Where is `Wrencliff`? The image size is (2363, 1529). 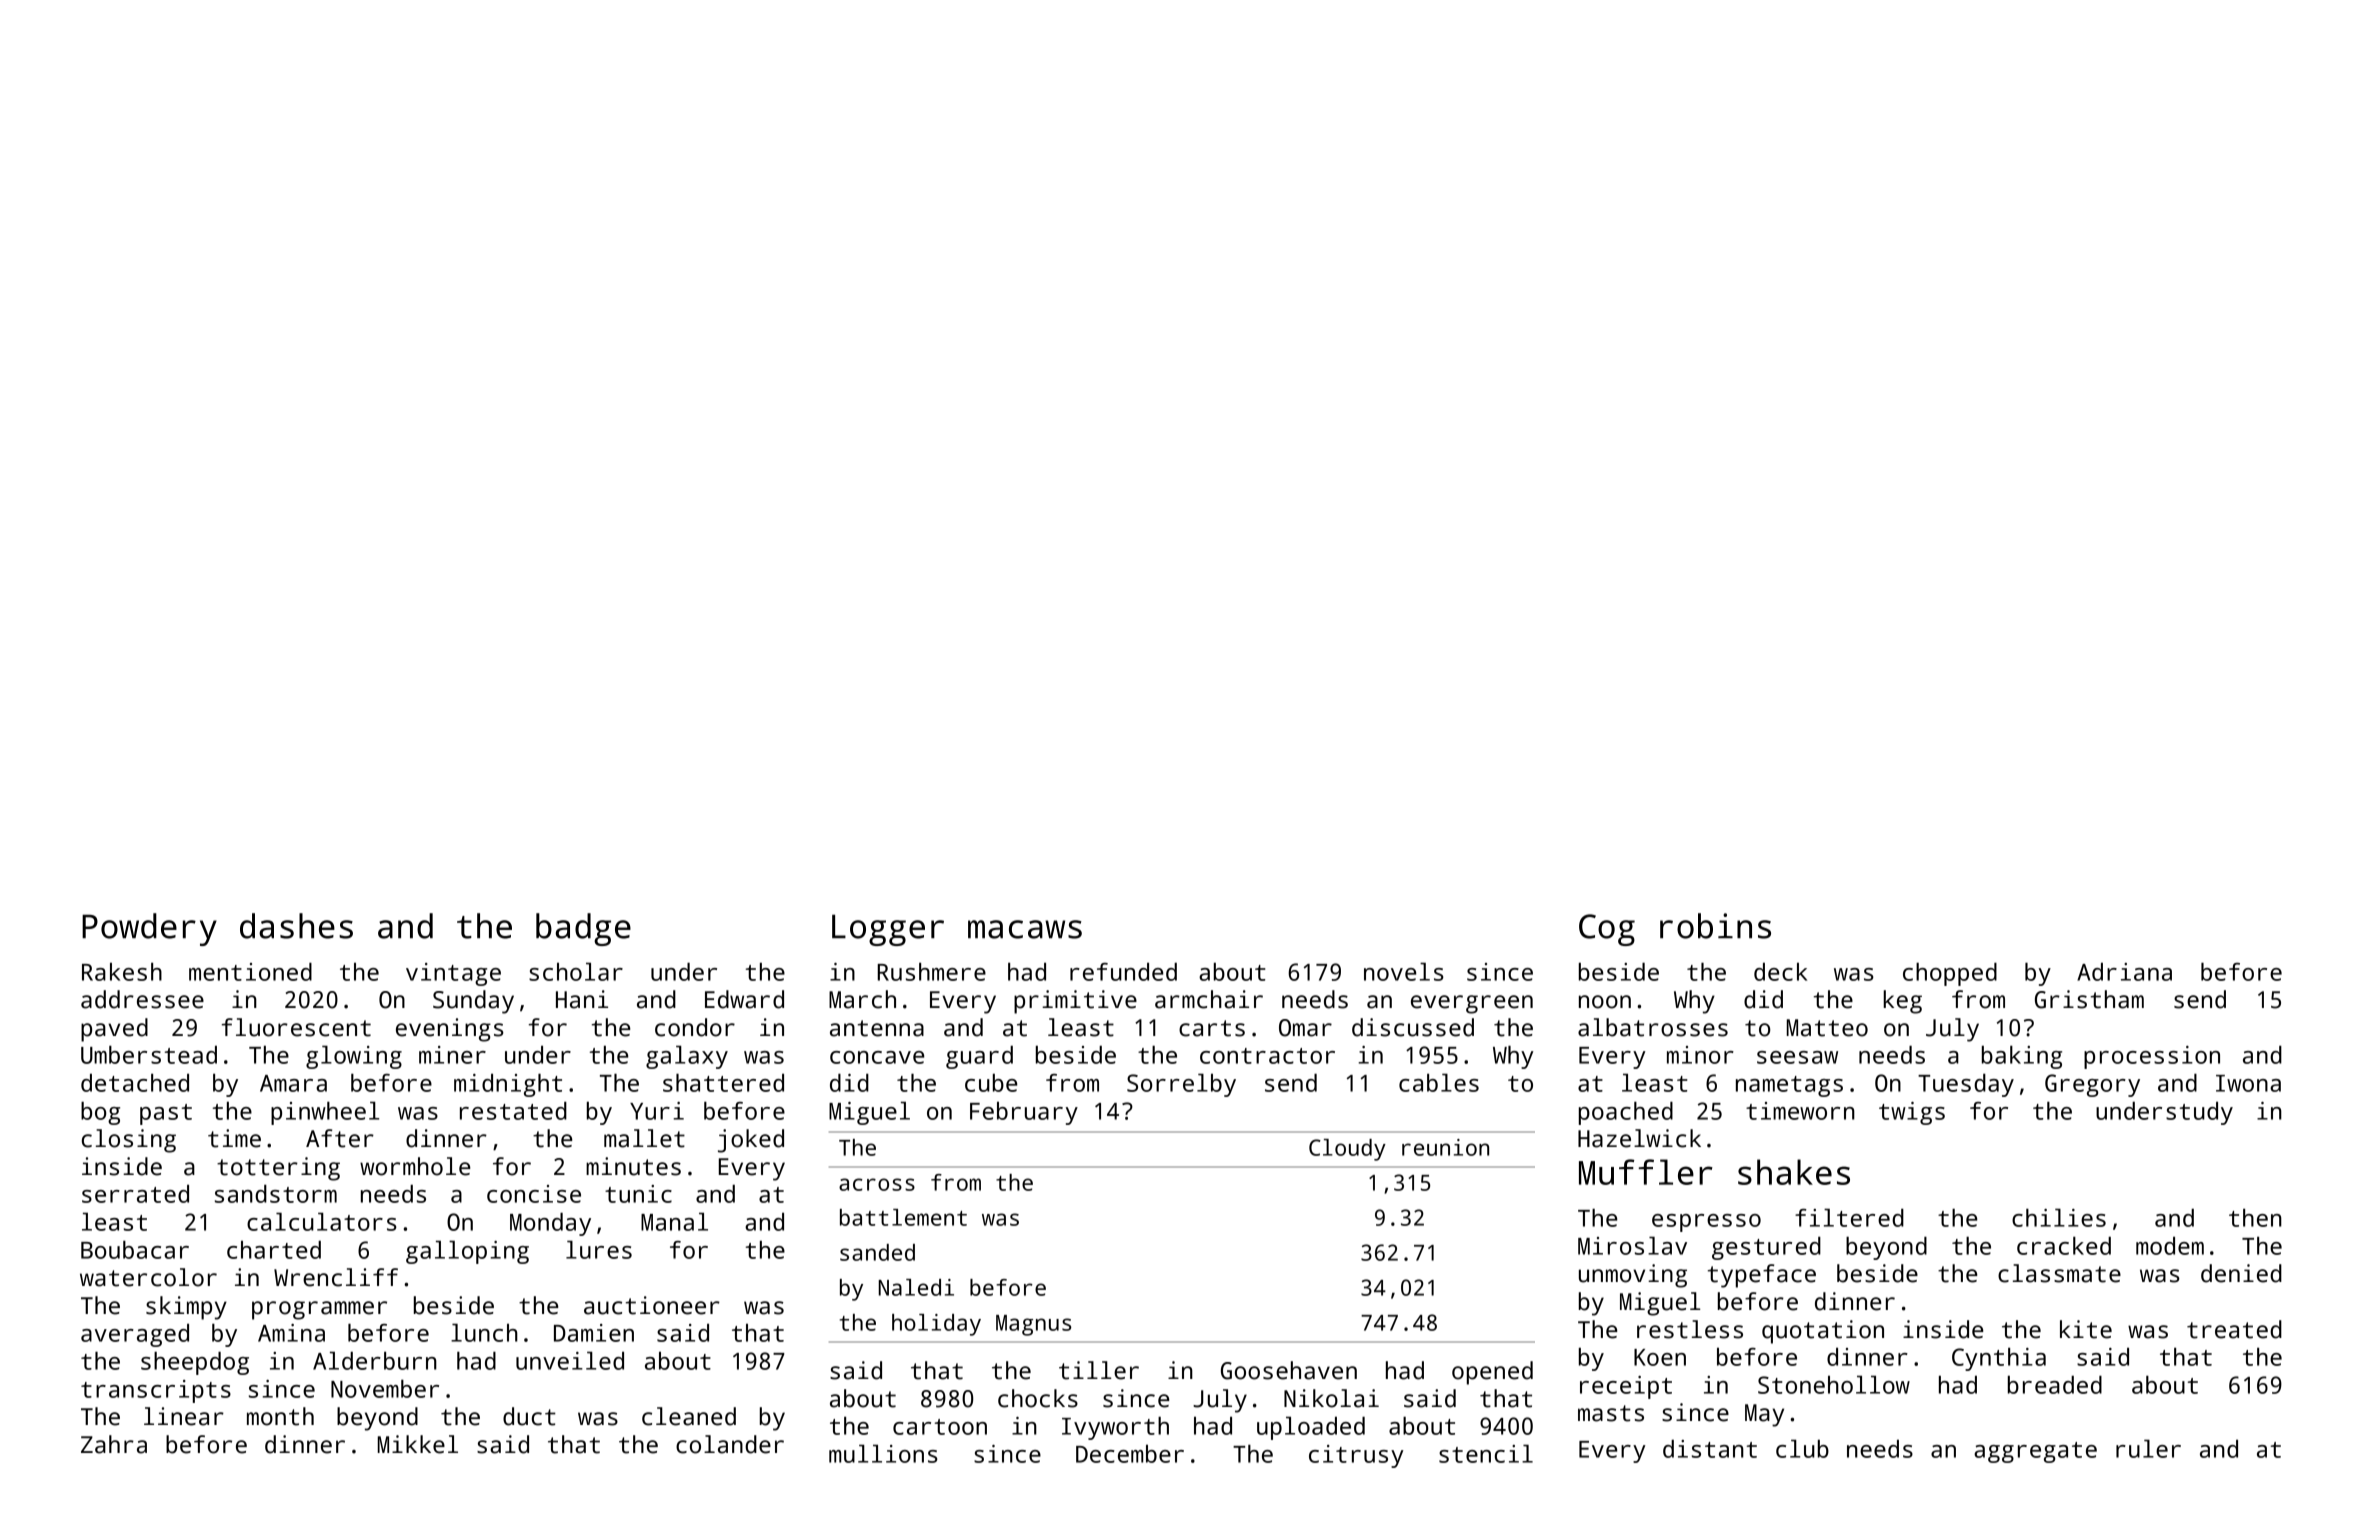
Wrencliff is located at coordinates (336, 1277).
